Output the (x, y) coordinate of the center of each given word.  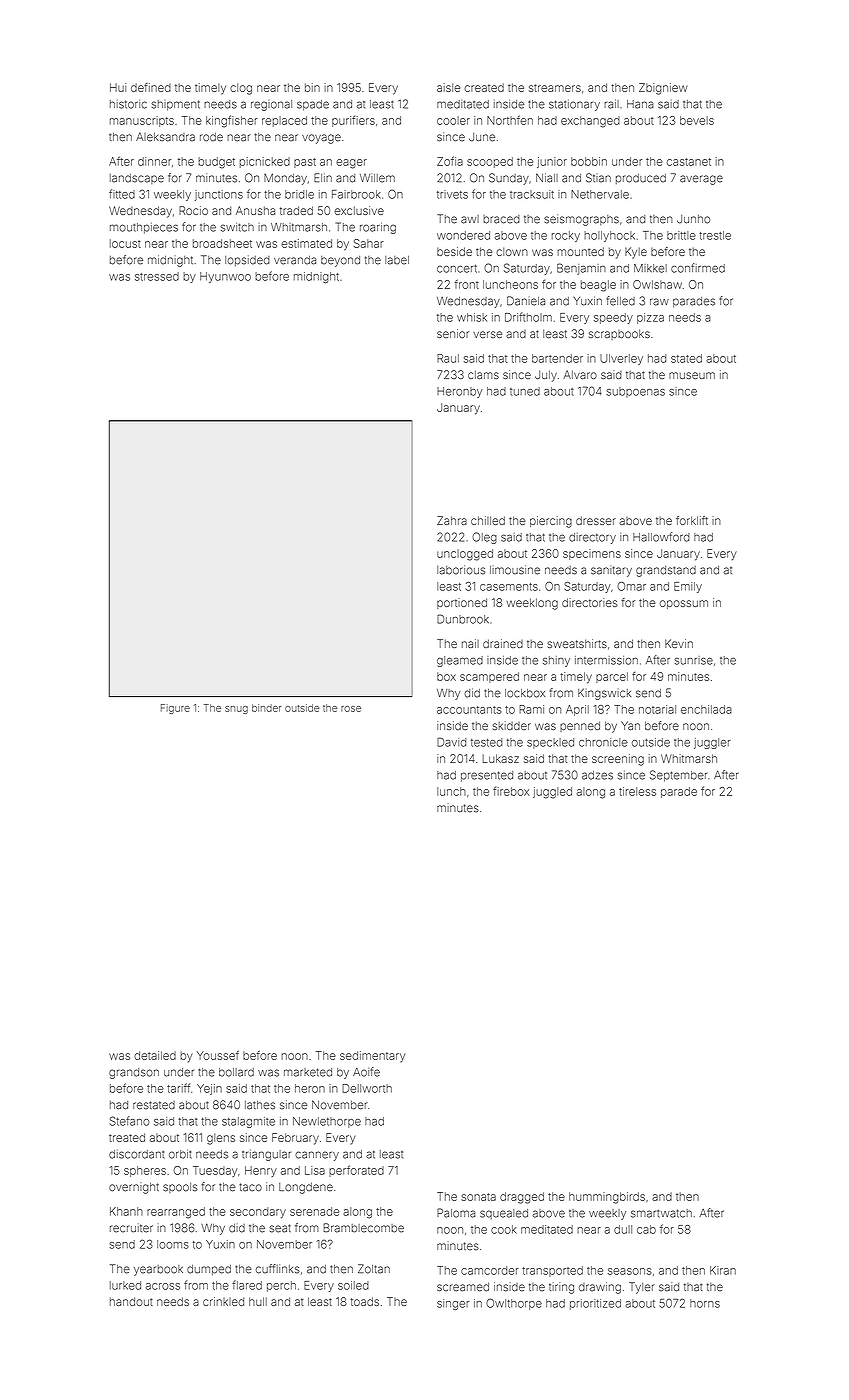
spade (313, 105)
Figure (175, 709)
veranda (295, 260)
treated (127, 1137)
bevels (697, 120)
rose (351, 709)
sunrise (694, 660)
